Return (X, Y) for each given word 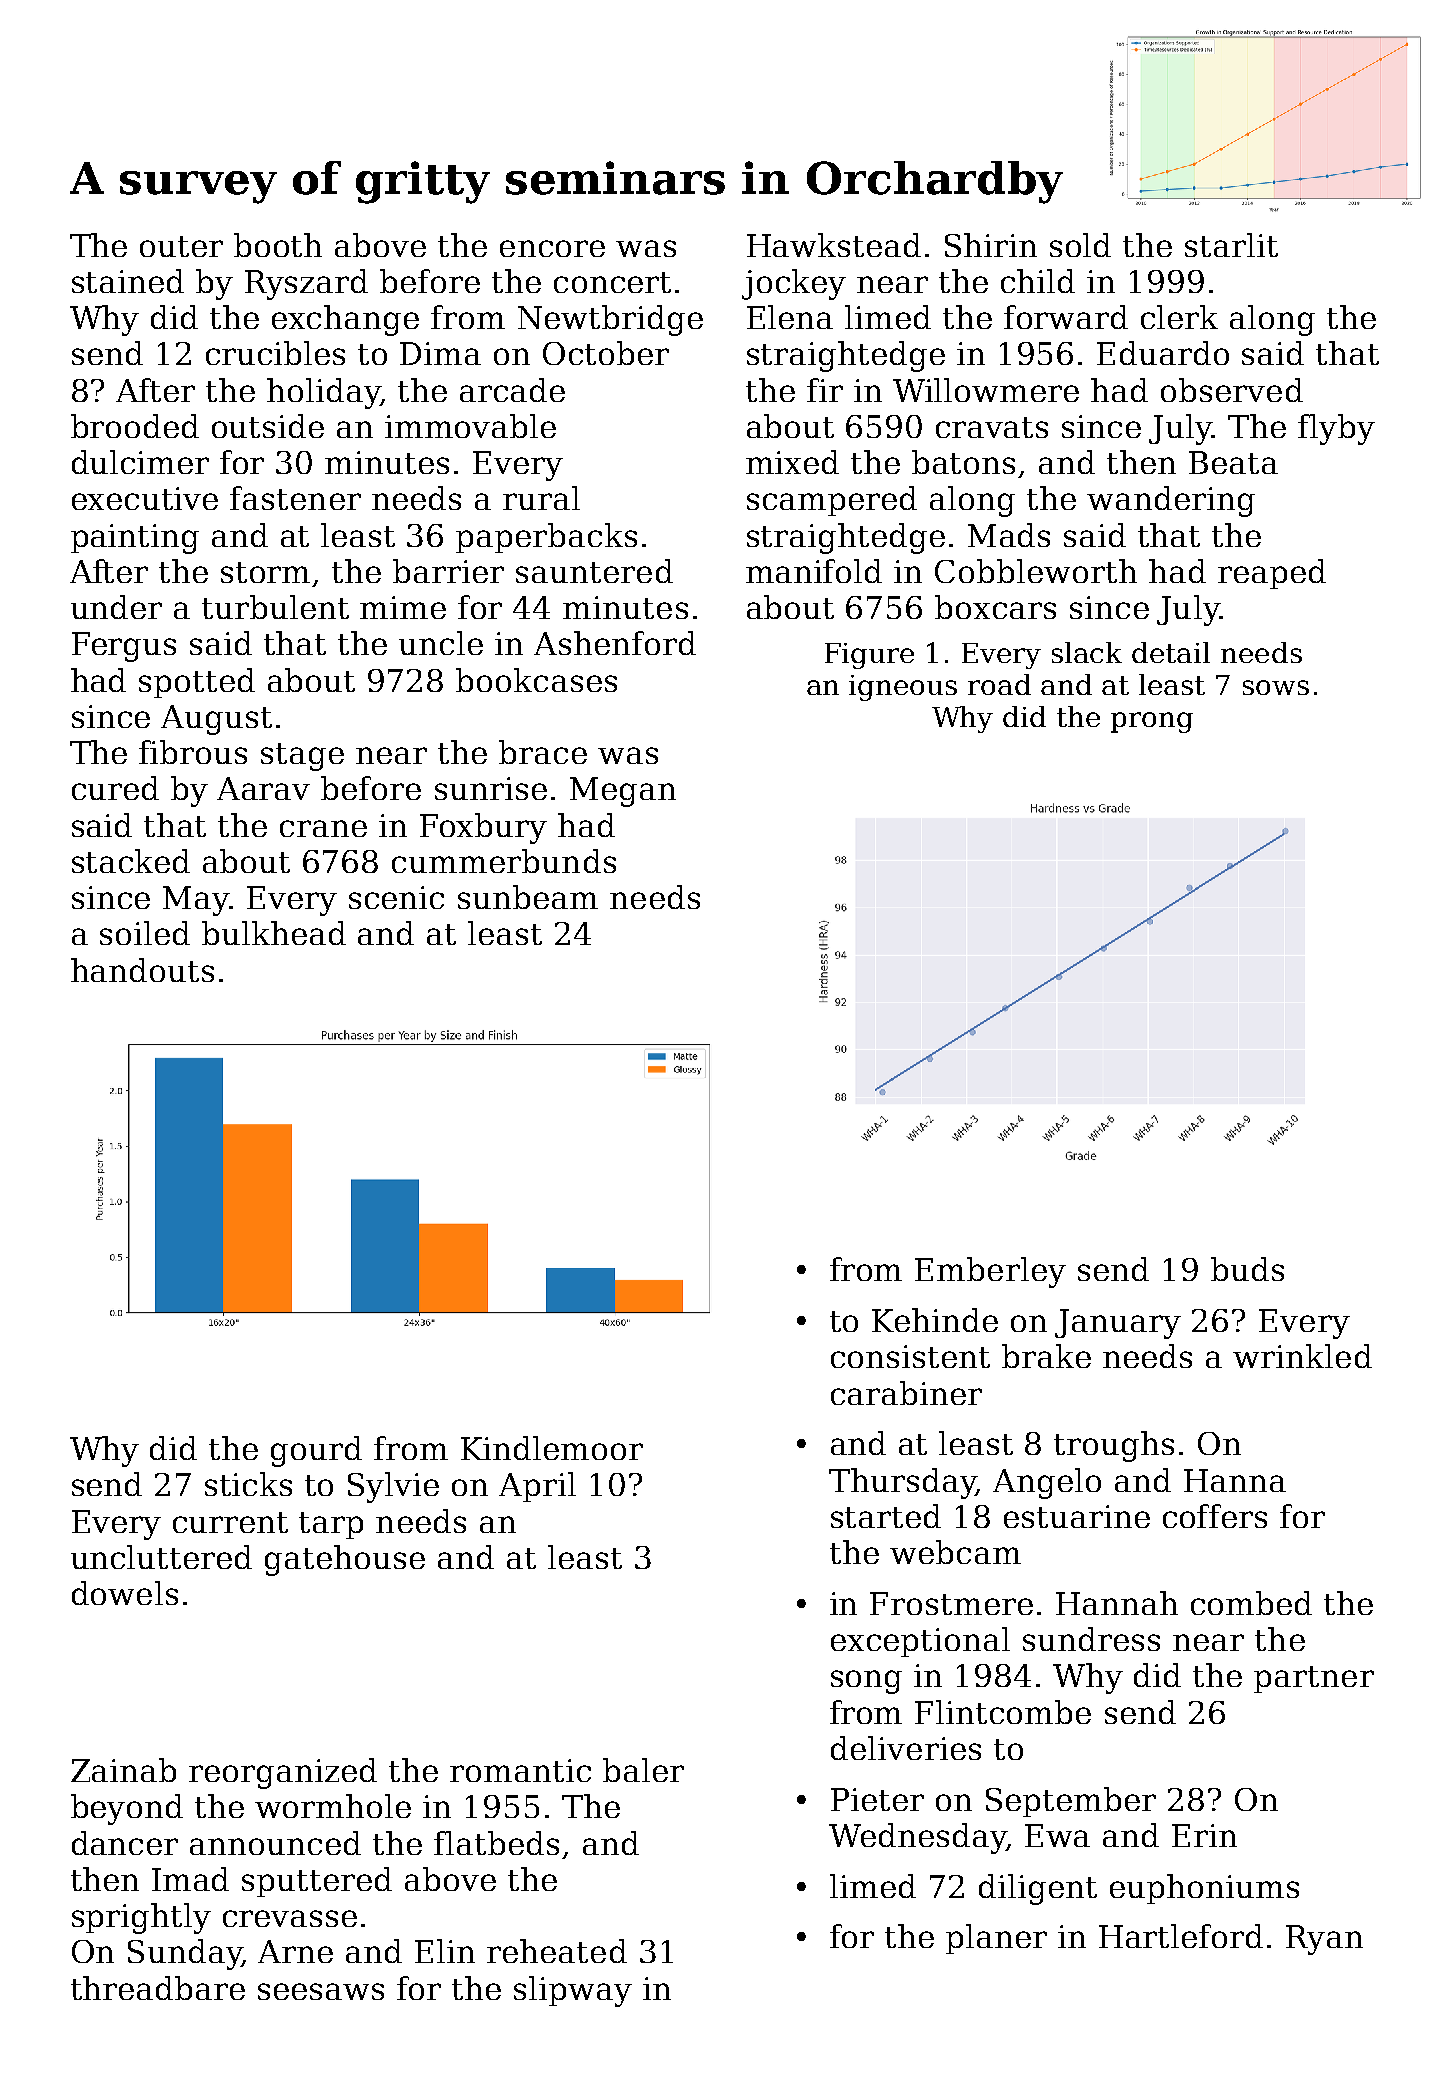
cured (115, 788)
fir (825, 390)
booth (278, 245)
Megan (623, 792)
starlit (1231, 245)
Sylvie (393, 1487)
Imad (190, 1879)
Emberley (990, 1272)
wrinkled (1302, 1356)
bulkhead (274, 933)
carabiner (906, 1393)
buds (1247, 1269)
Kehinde (935, 1320)
